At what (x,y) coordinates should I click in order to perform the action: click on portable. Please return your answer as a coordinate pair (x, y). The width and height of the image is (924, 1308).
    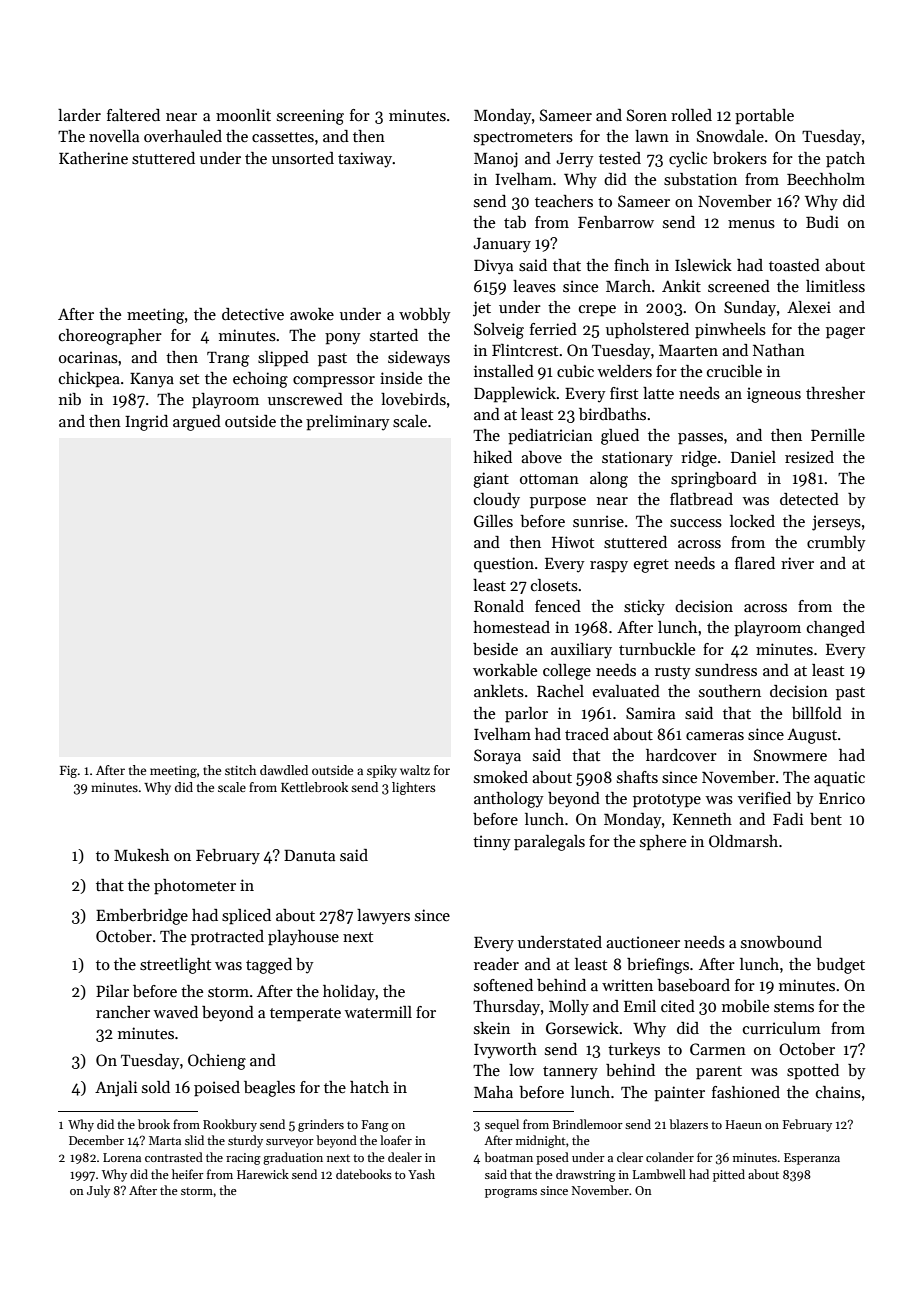
    Looking at the image, I should click on (764, 117).
